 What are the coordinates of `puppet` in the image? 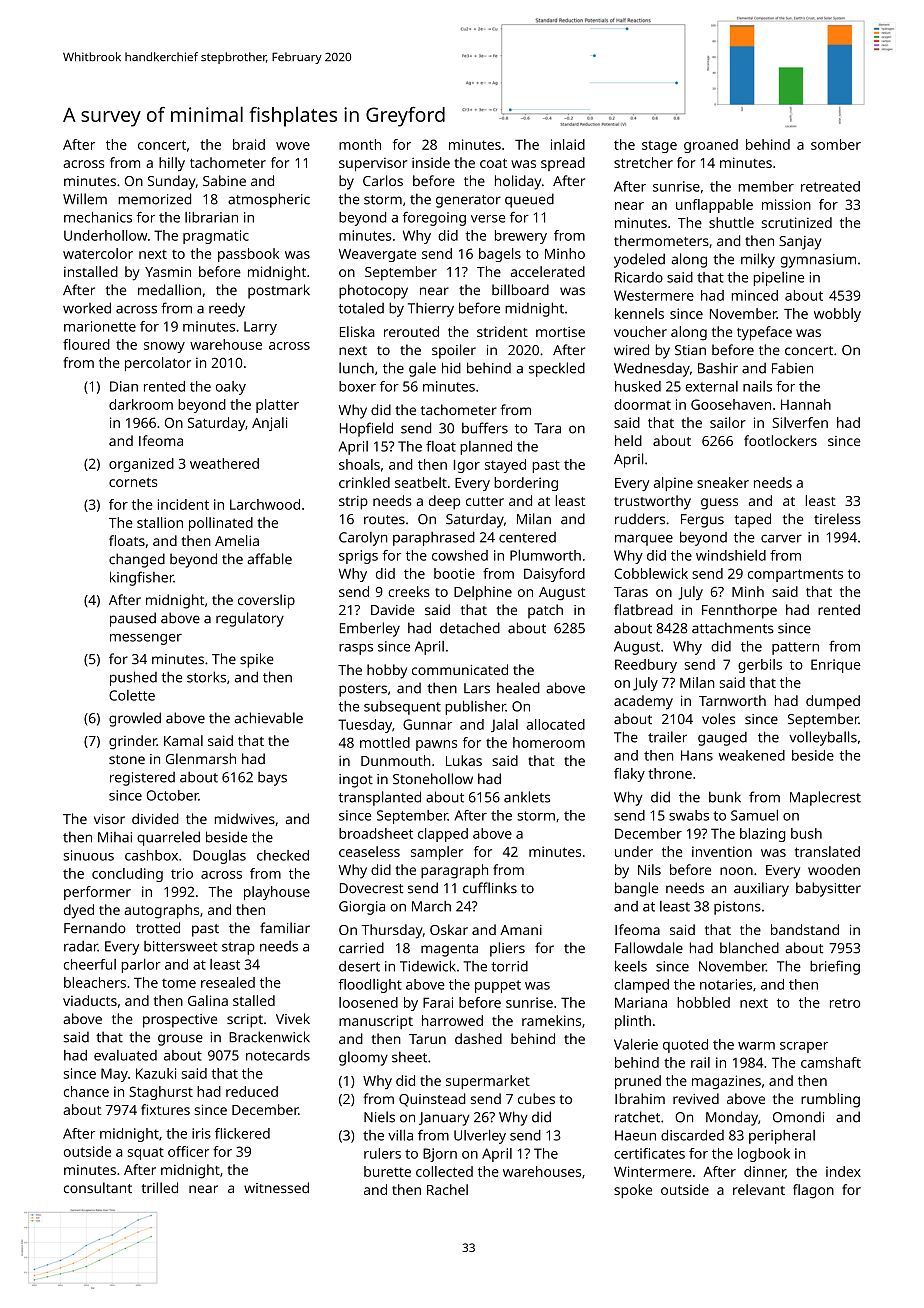 It's located at (498, 986).
